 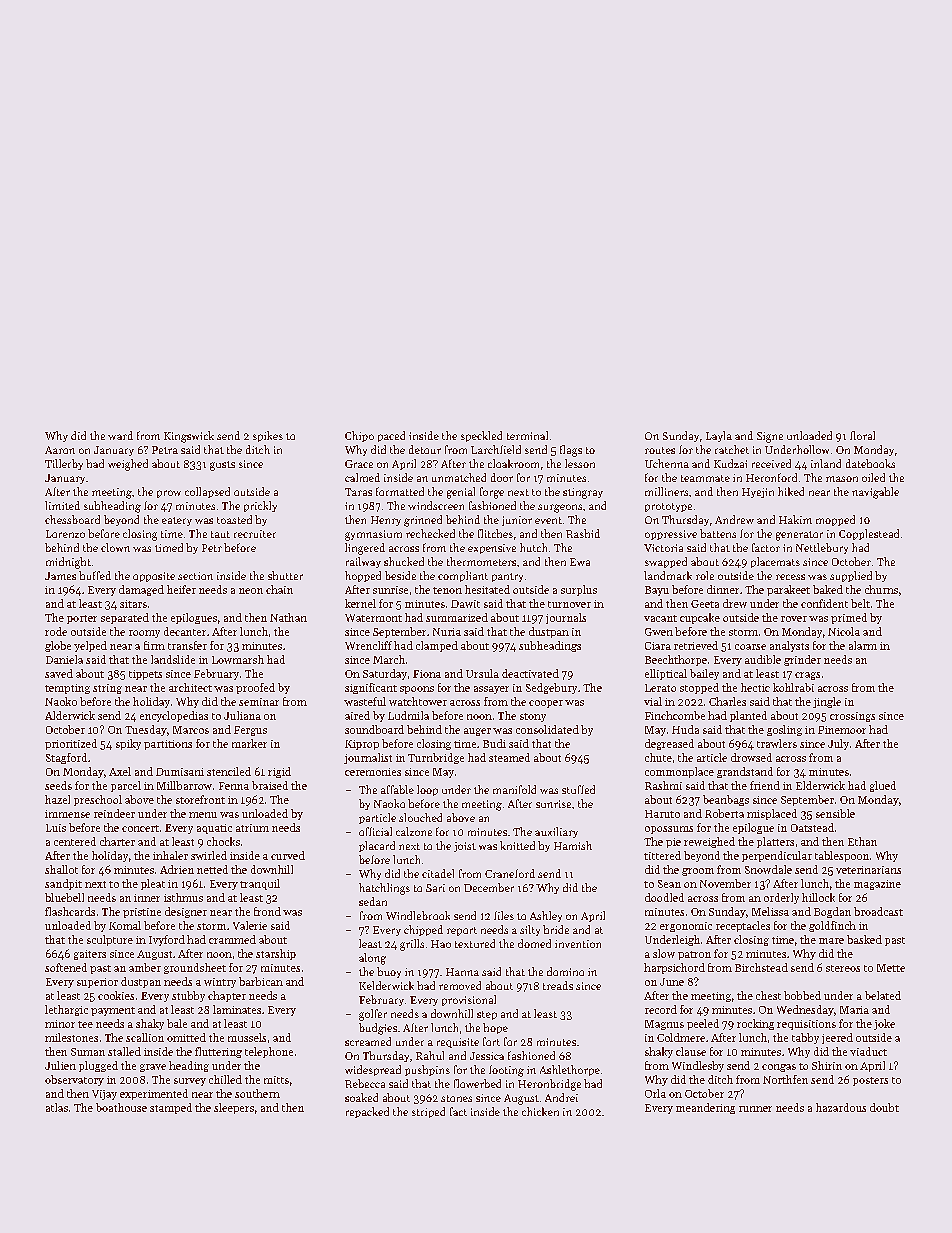 What do you see at coordinates (167, 940) in the screenshot?
I see `Ivyford` at bounding box center [167, 940].
